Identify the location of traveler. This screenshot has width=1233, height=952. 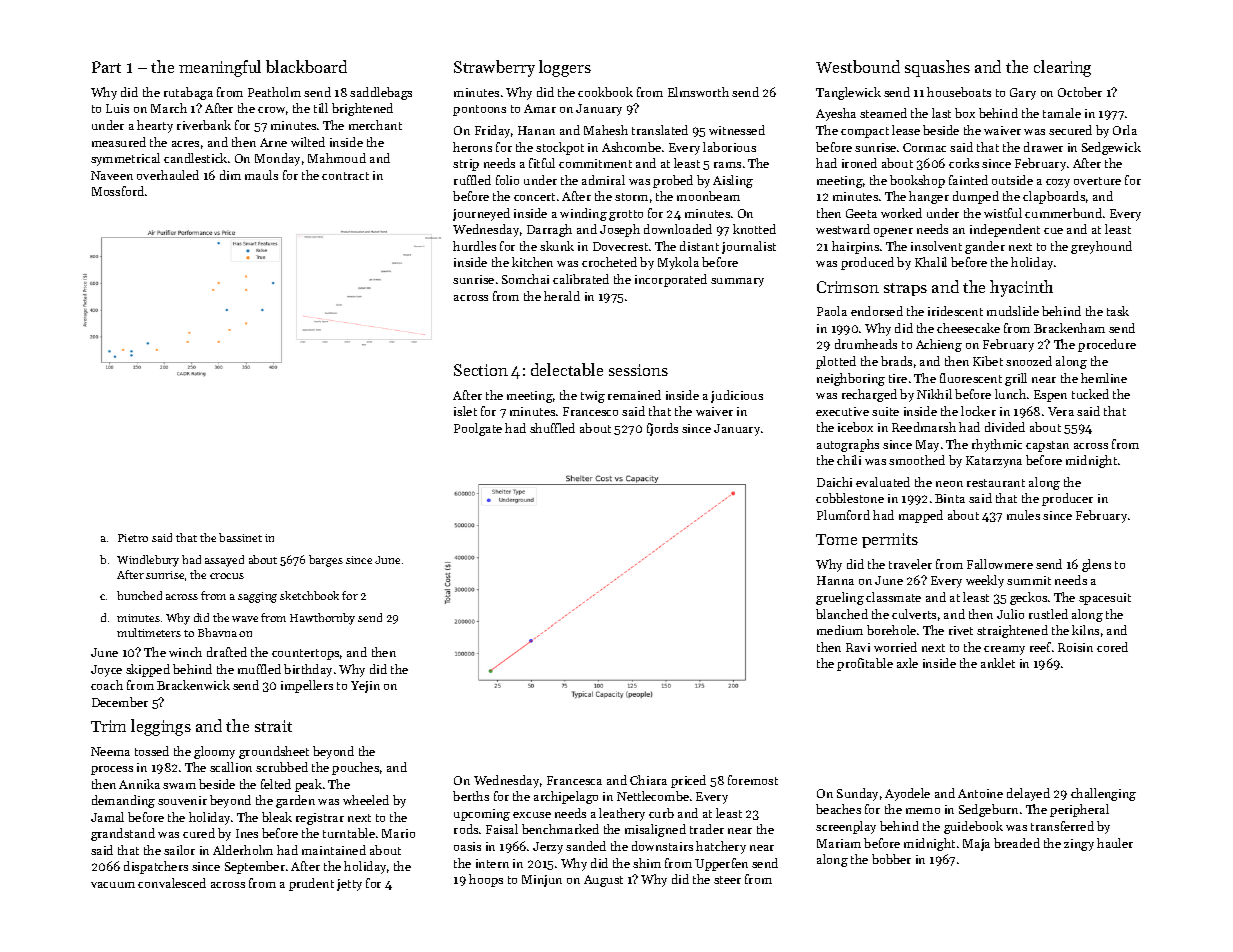
(910, 564).
